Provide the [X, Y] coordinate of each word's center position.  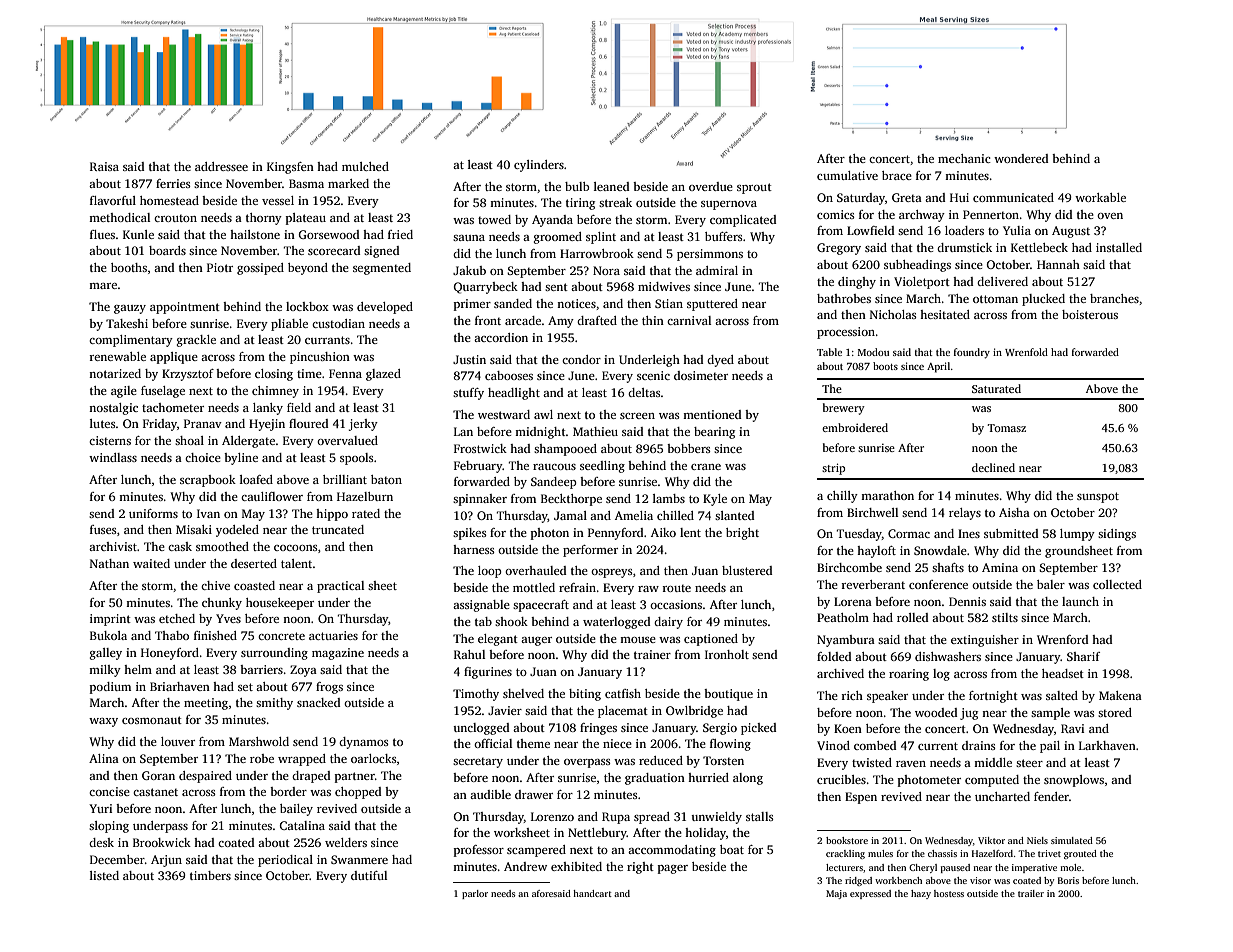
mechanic [964, 158]
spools [357, 459]
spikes [470, 534]
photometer [929, 781]
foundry [972, 353]
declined [993, 467]
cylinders [539, 166]
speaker [887, 697]
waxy [103, 722]
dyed [720, 361]
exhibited [576, 866]
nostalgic [113, 409]
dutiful [369, 875]
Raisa [104, 166]
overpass [587, 763]
